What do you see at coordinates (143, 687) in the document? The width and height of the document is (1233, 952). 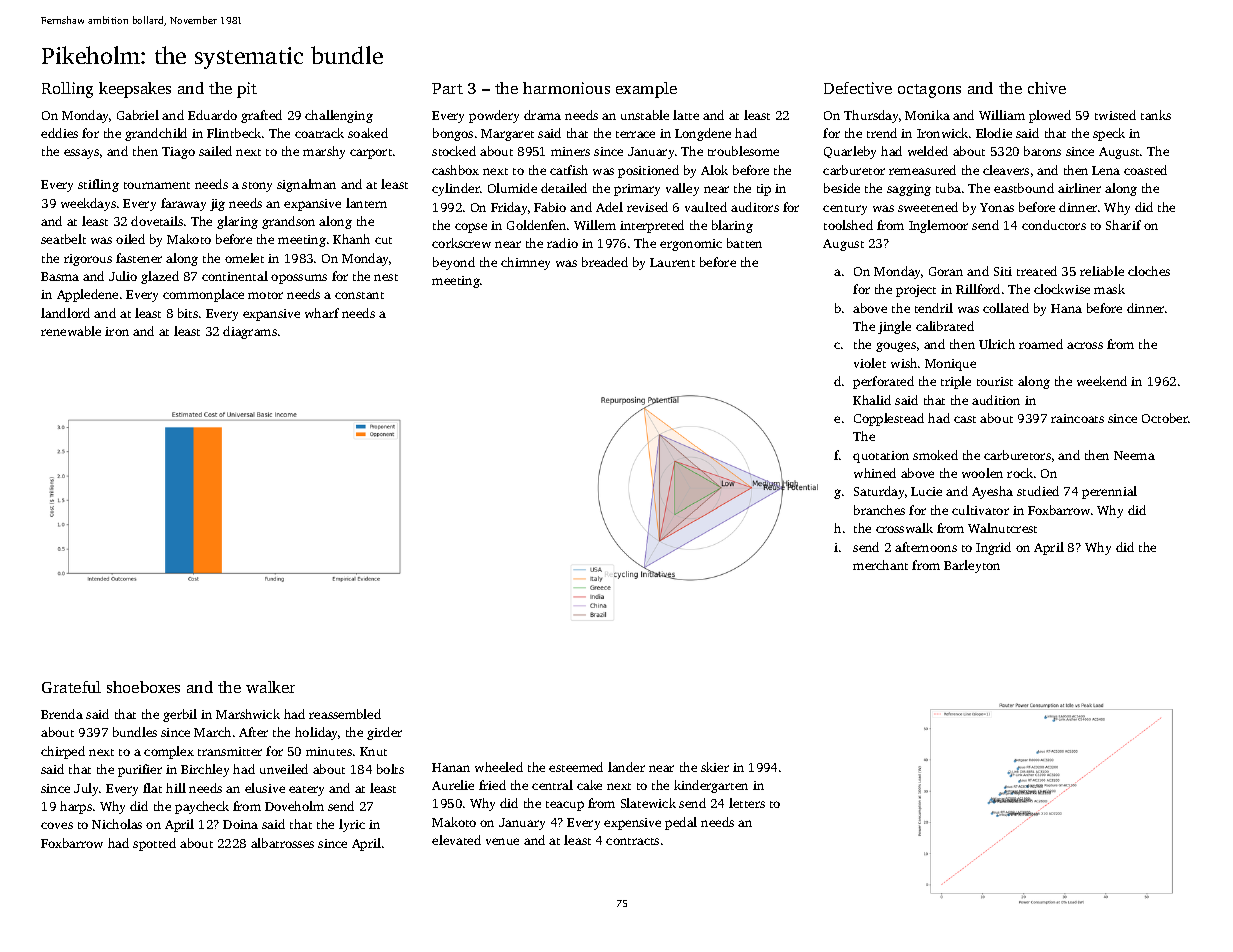 I see `shoeboxes` at bounding box center [143, 687].
